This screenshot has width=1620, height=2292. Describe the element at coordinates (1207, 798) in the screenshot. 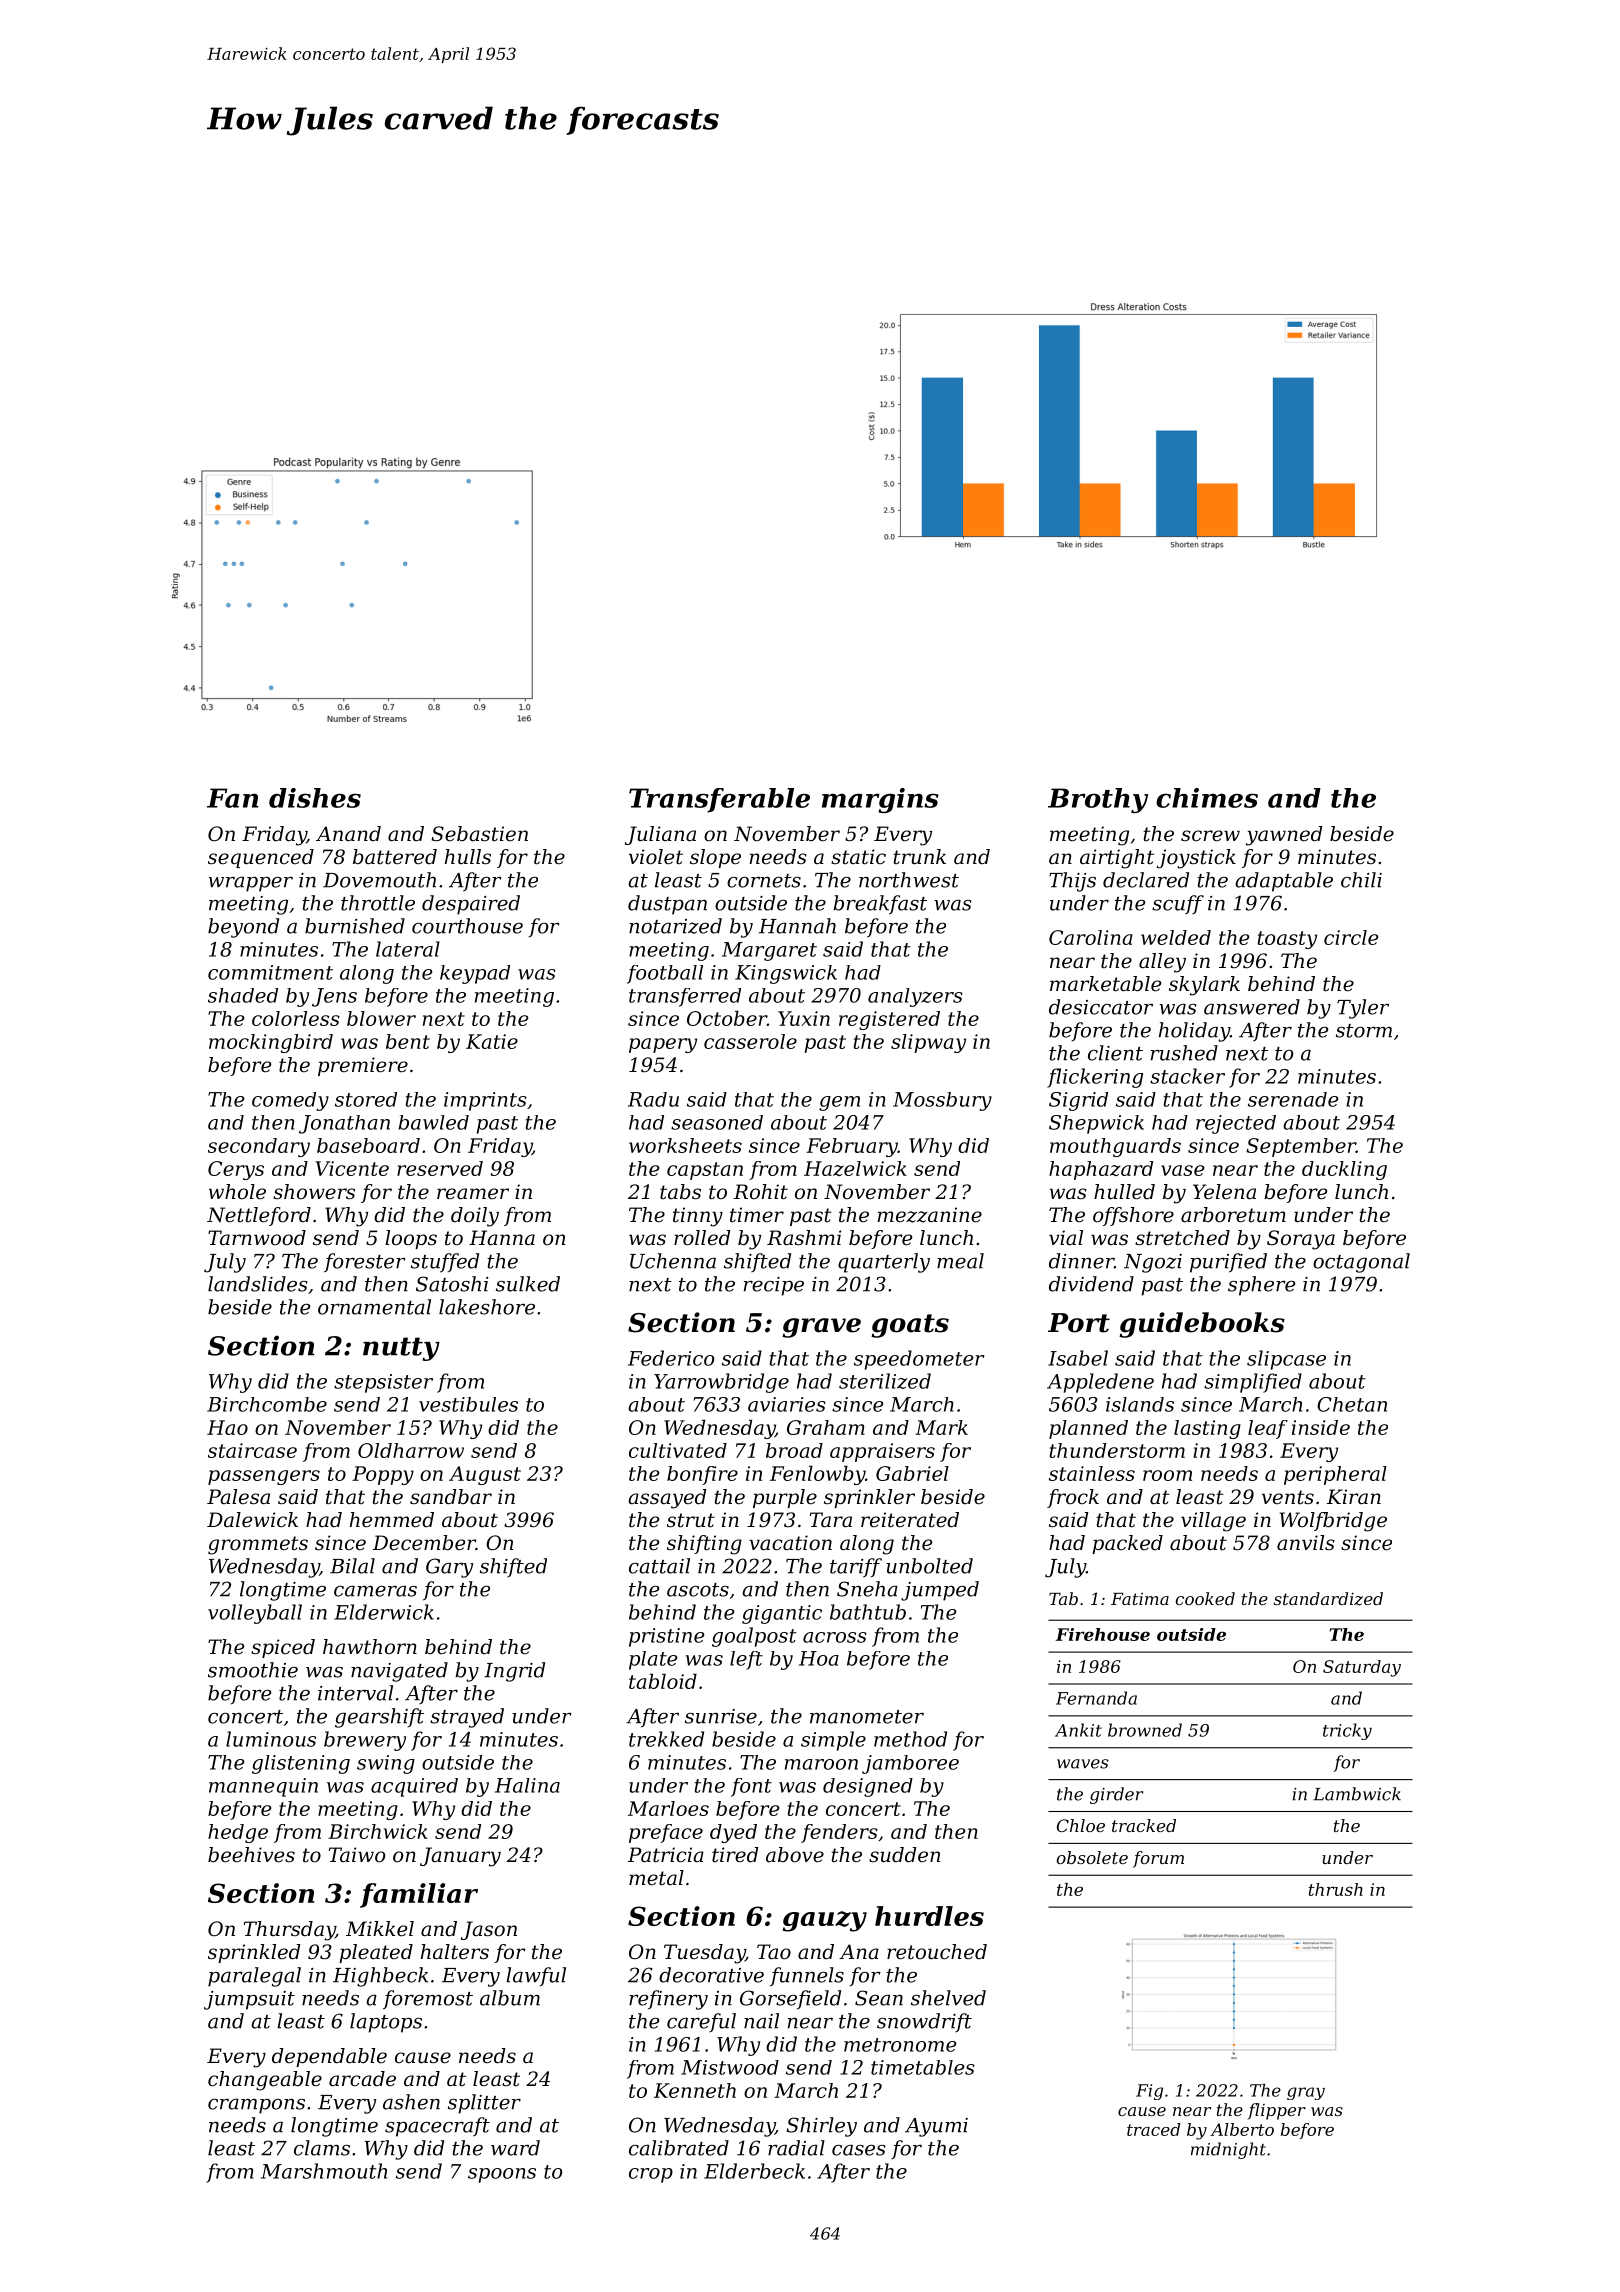

I see `chimes` at that location.
